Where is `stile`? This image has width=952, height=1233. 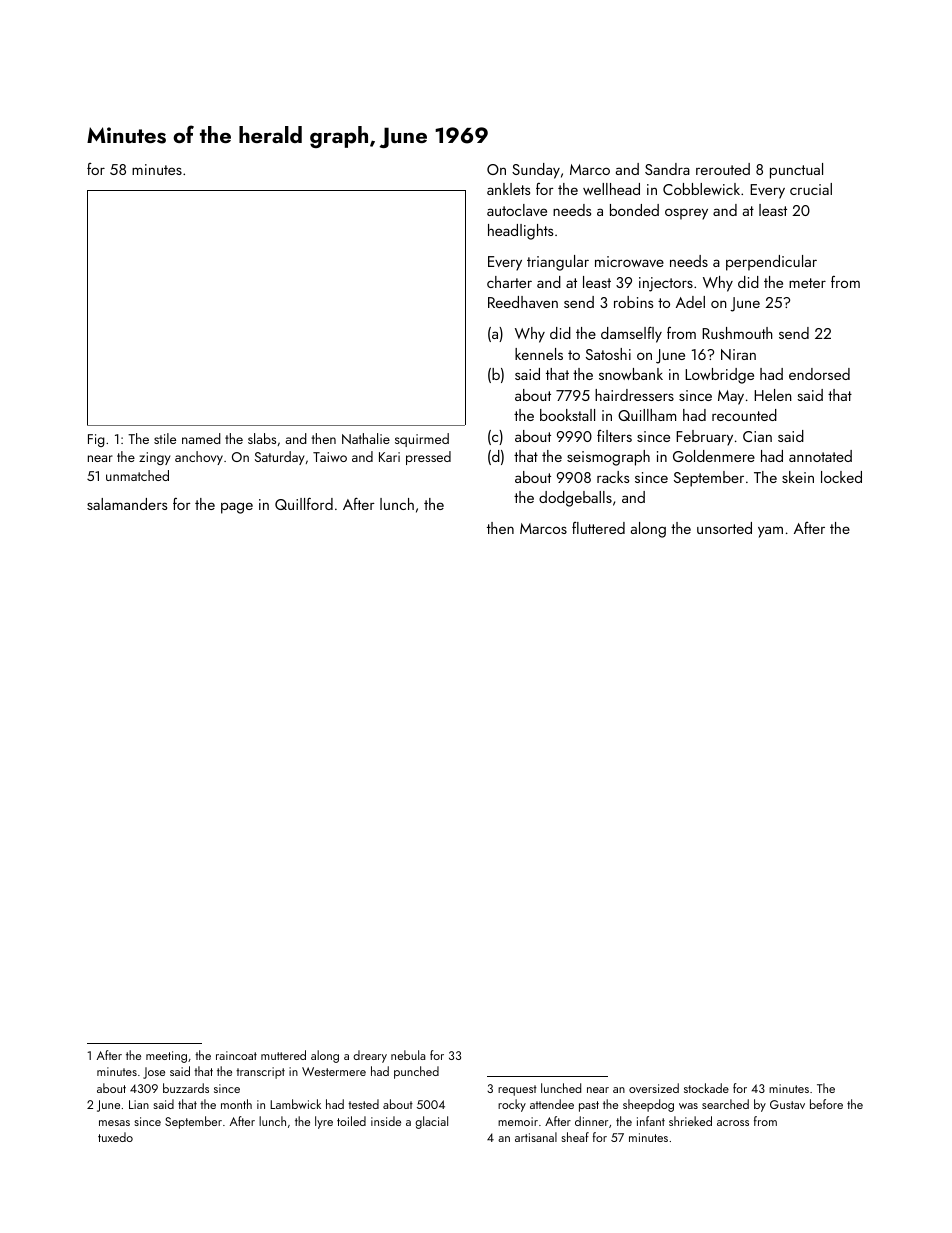 stile is located at coordinates (165, 438).
